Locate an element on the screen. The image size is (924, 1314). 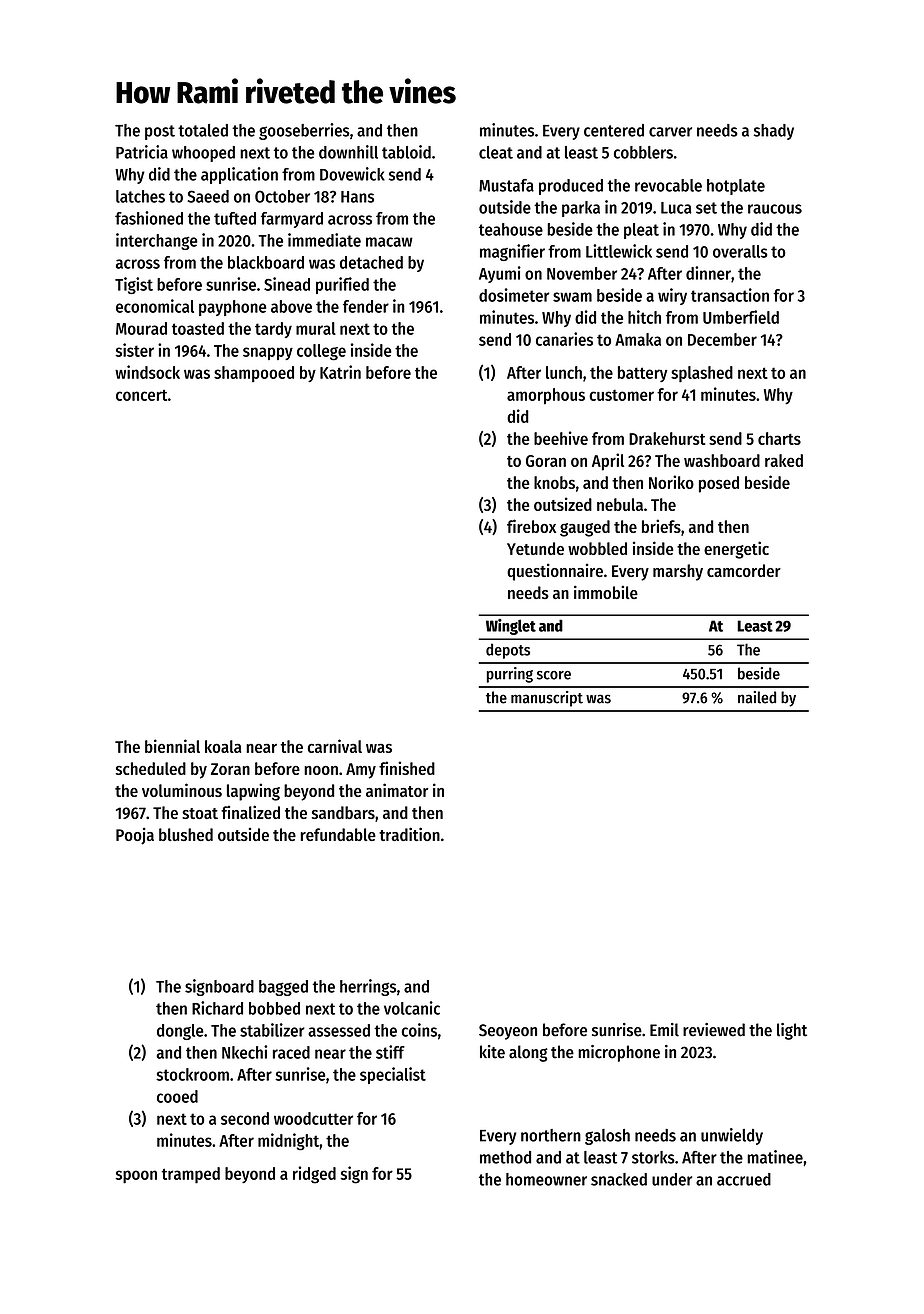
toasted is located at coordinates (198, 328).
